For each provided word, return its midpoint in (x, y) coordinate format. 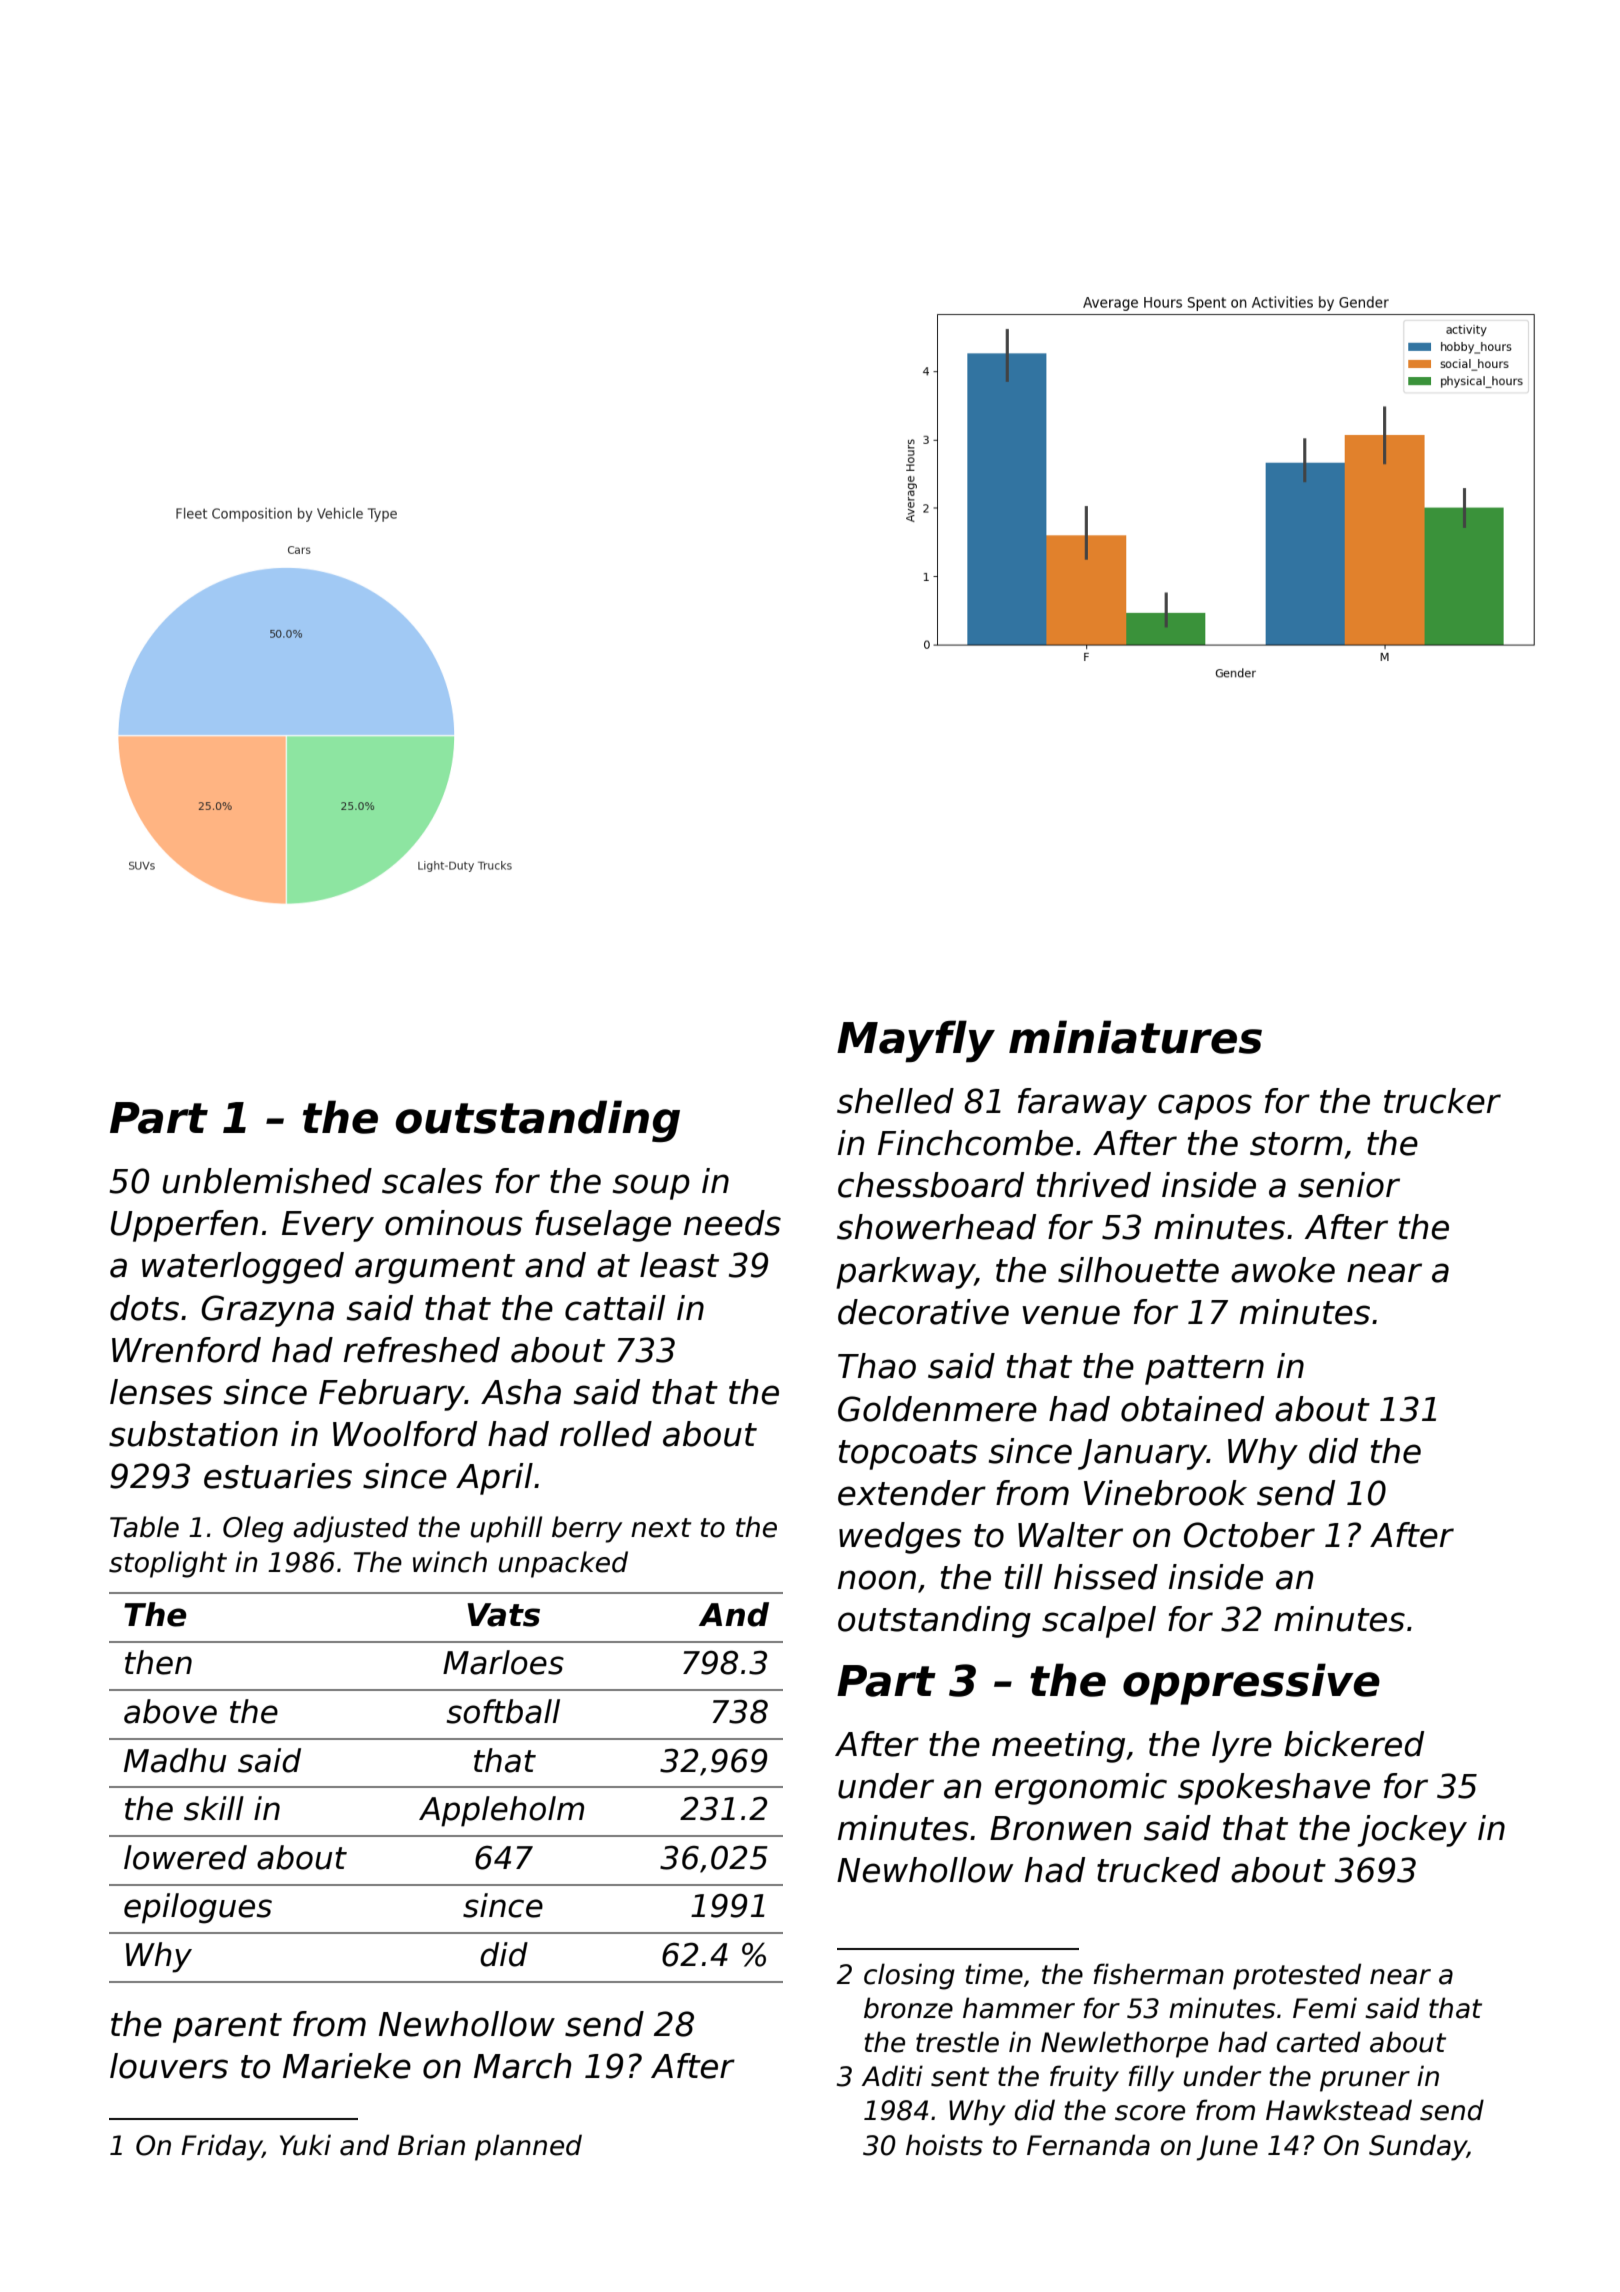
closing (909, 1976)
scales (432, 1181)
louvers (169, 2066)
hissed (1106, 1577)
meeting (1058, 1747)
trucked (1158, 1870)
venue (1071, 1315)
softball (503, 1711)
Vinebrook (1165, 1493)
